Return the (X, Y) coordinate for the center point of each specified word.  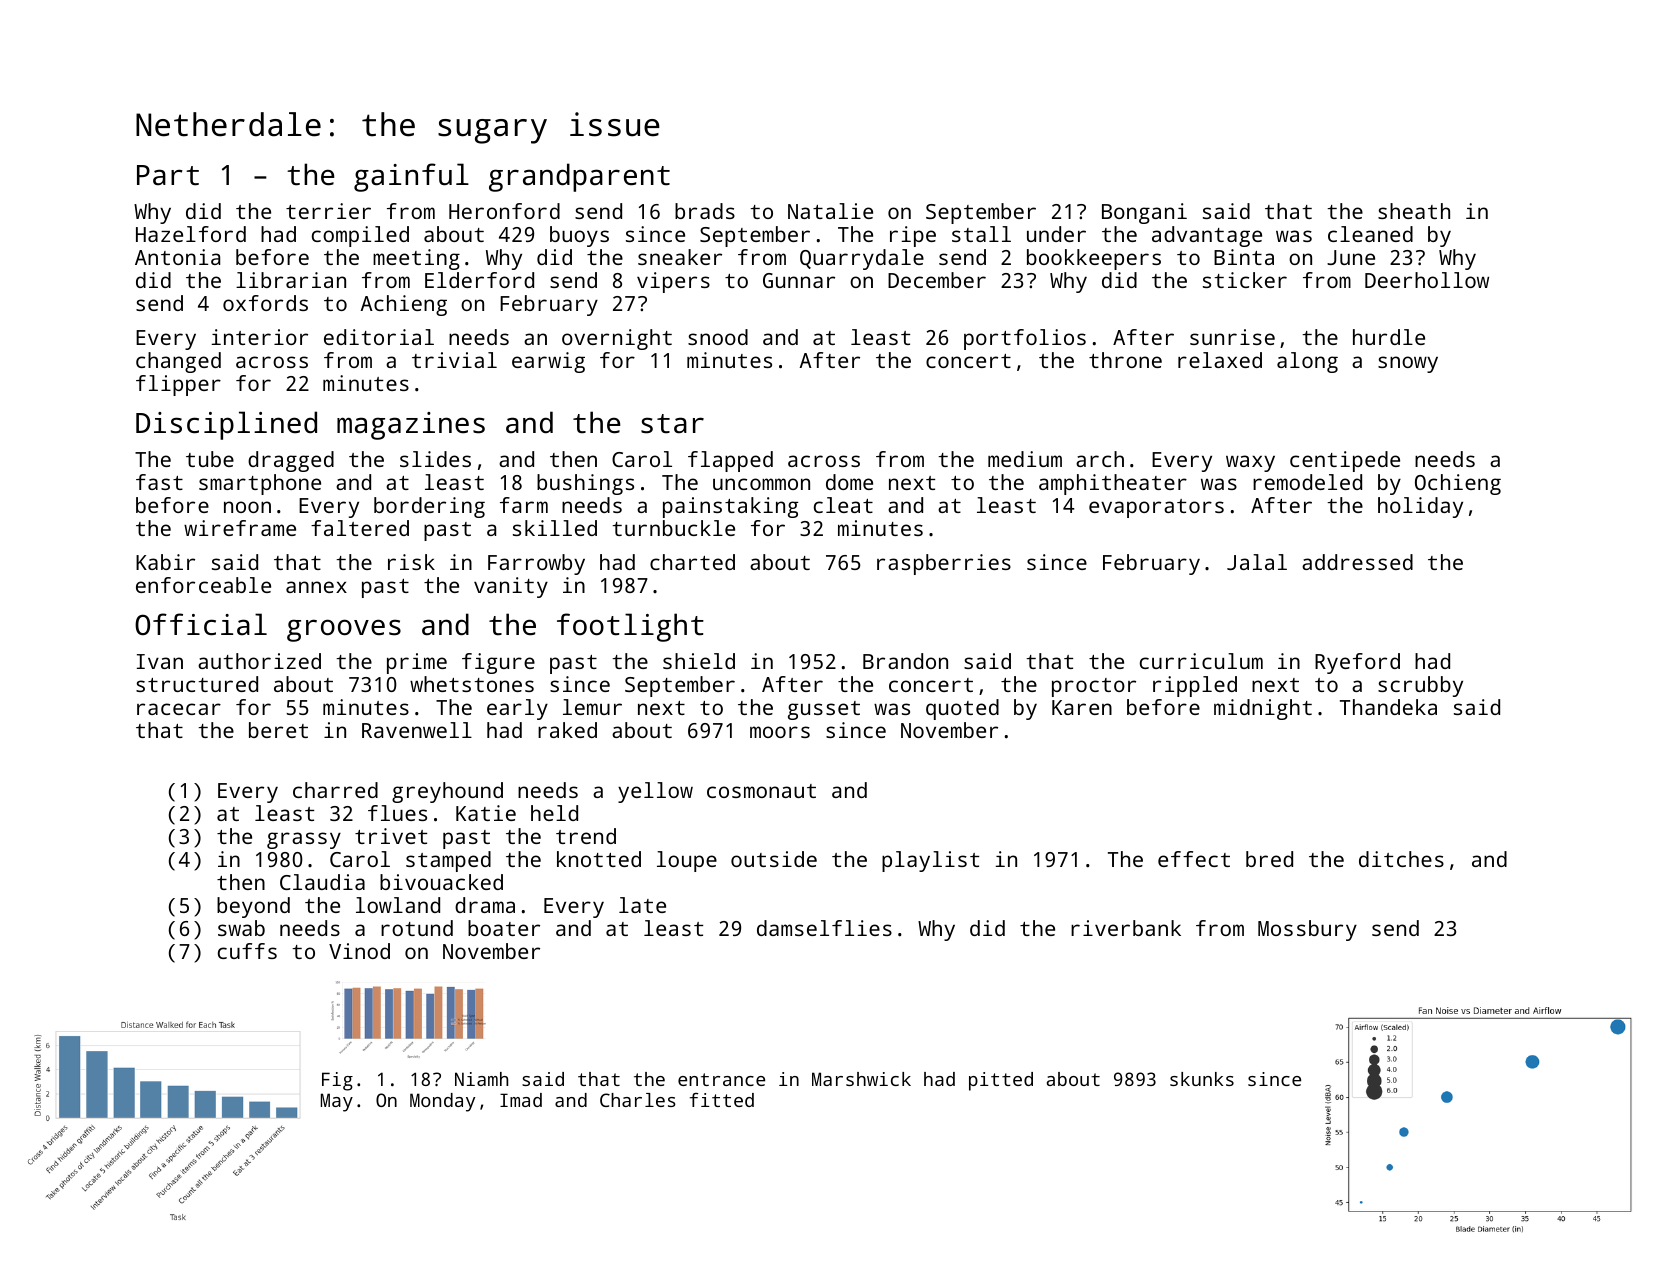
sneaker (680, 257)
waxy (1250, 463)
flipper (178, 385)
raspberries (944, 564)
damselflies (824, 928)
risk (411, 562)
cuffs (247, 951)
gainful (411, 177)
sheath (1414, 211)
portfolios (1025, 339)
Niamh (481, 1079)
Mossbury (1307, 930)
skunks (1202, 1079)
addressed (1357, 562)
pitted (1001, 1081)
